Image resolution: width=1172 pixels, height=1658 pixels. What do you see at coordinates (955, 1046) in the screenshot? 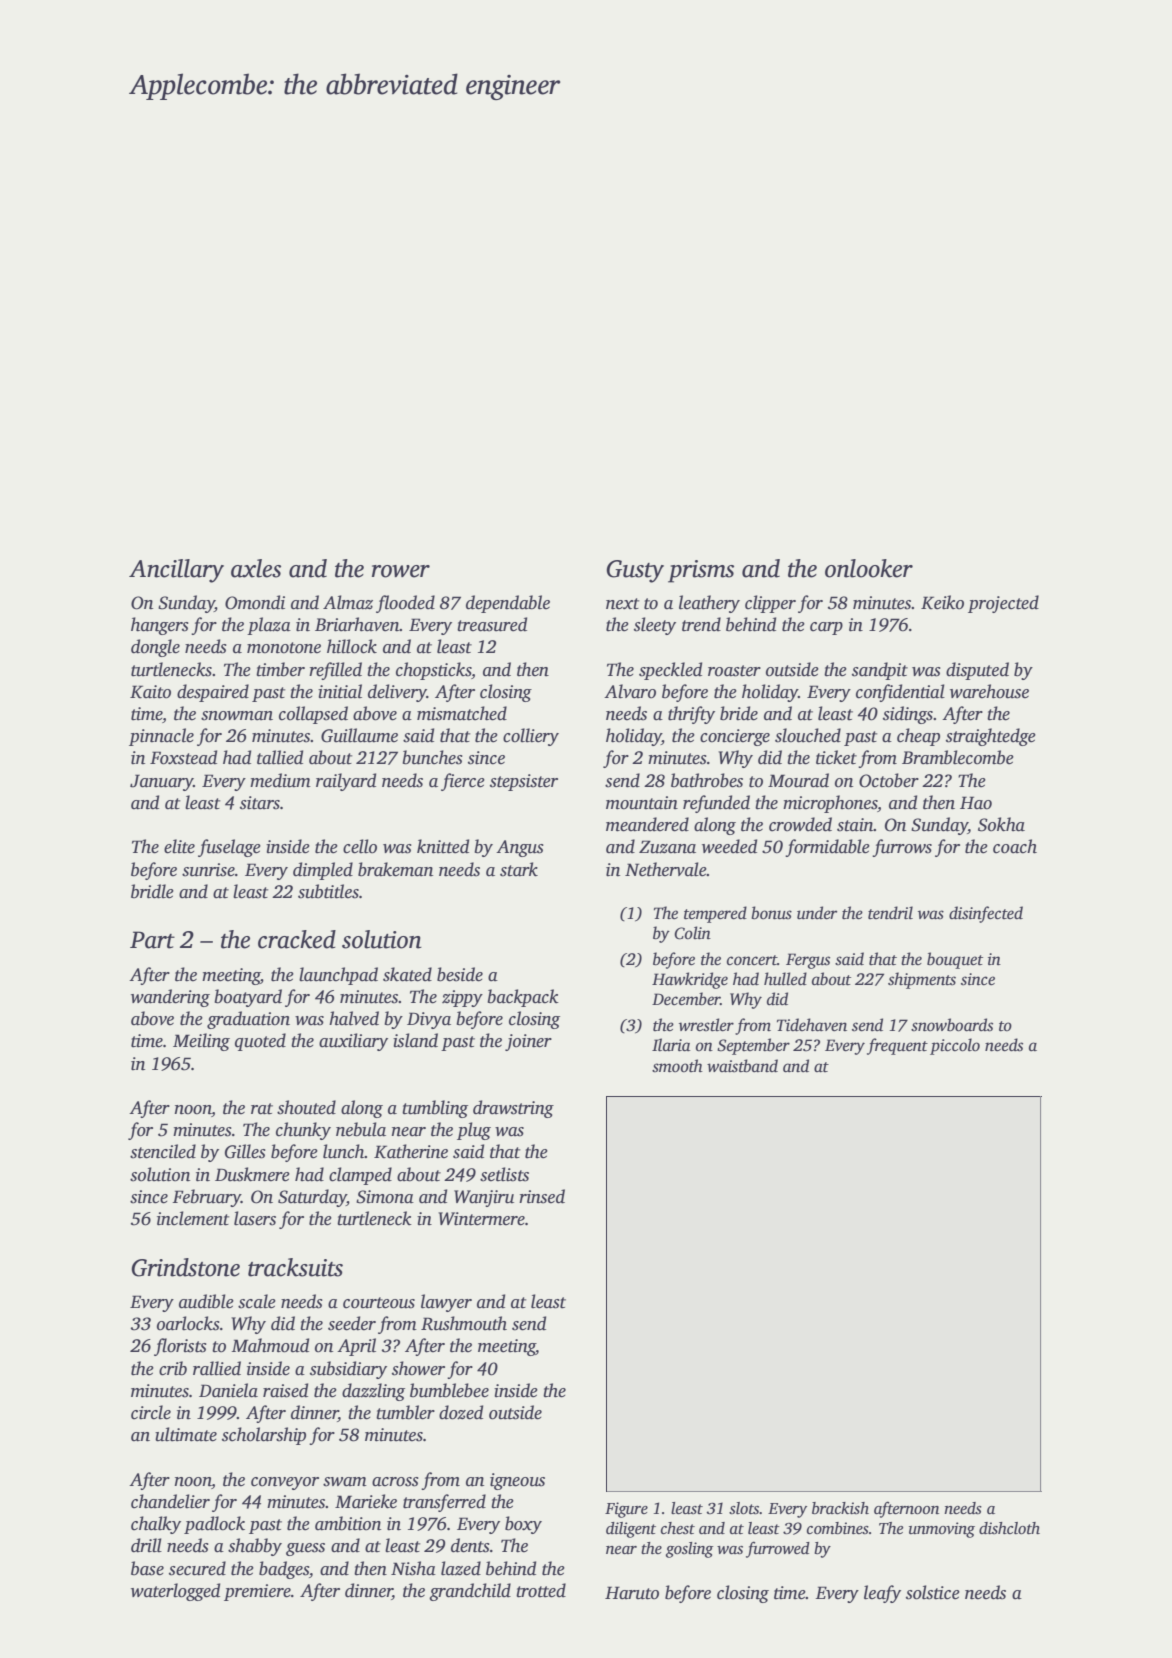
I see `piccolo` at bounding box center [955, 1046].
